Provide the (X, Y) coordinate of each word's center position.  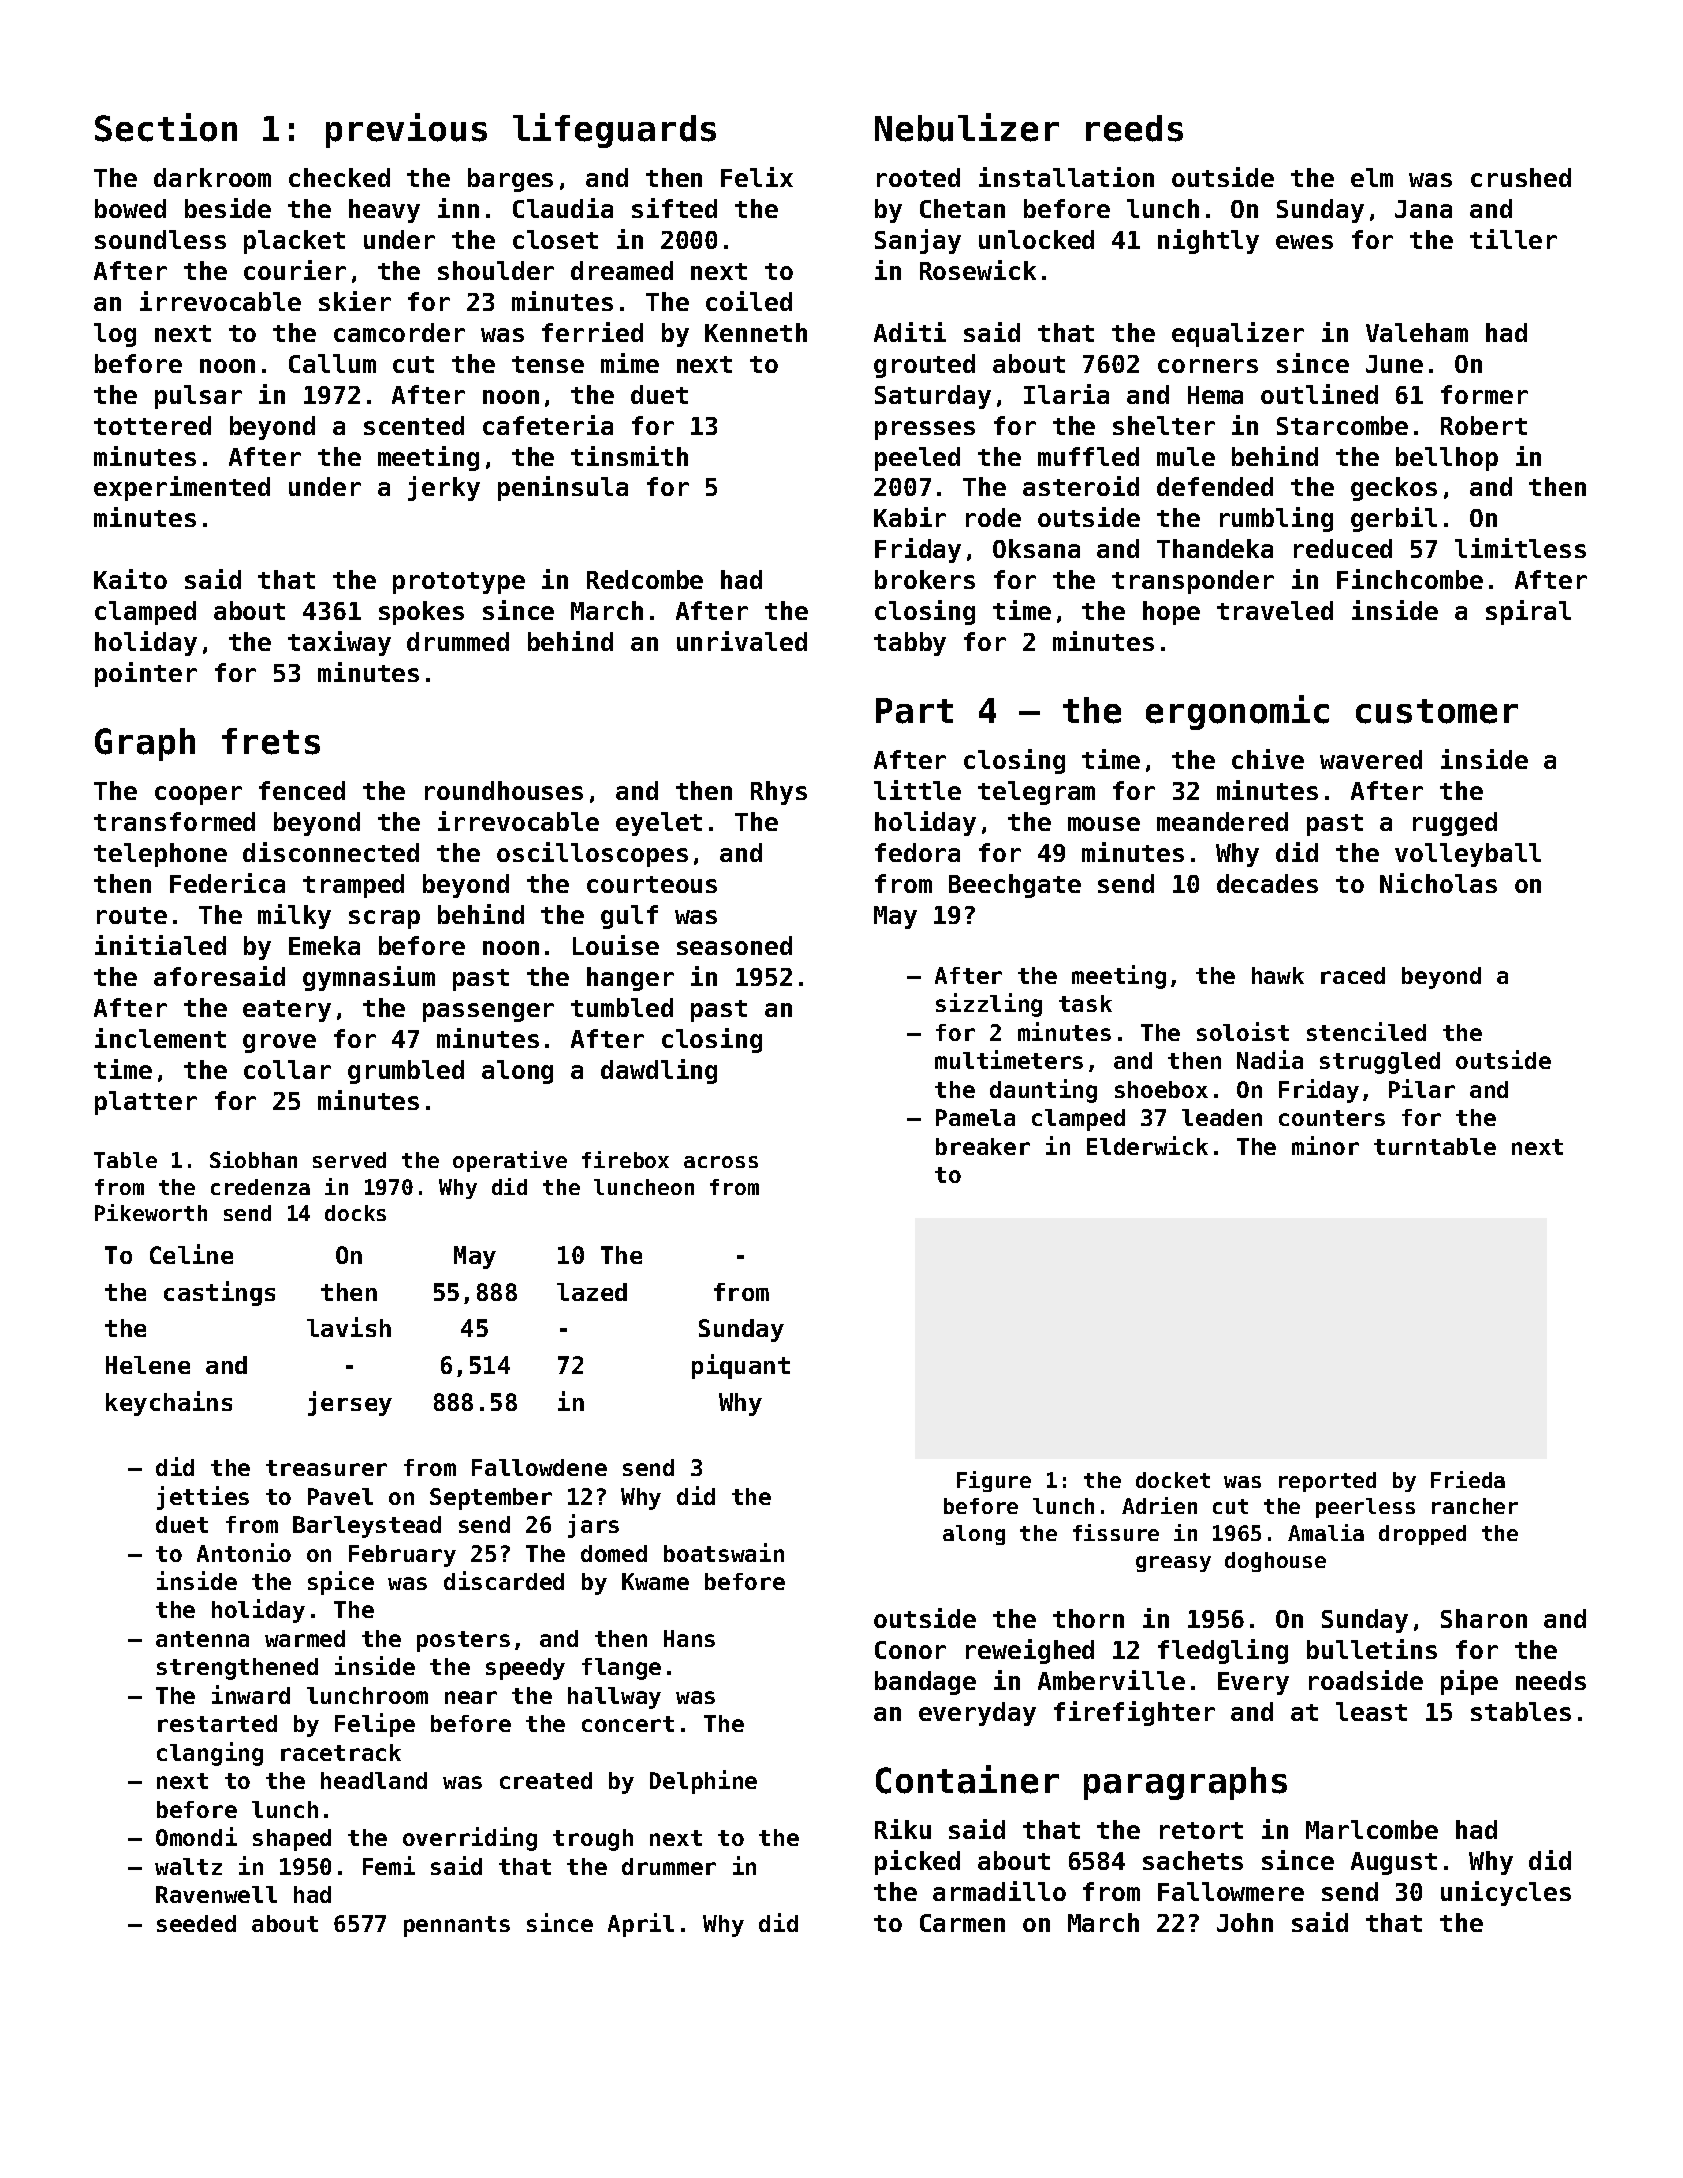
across (721, 1162)
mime (630, 363)
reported (1327, 1482)
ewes (1304, 242)
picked (917, 1862)
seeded (196, 1923)
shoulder (496, 270)
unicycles (1506, 1893)
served (349, 1160)
